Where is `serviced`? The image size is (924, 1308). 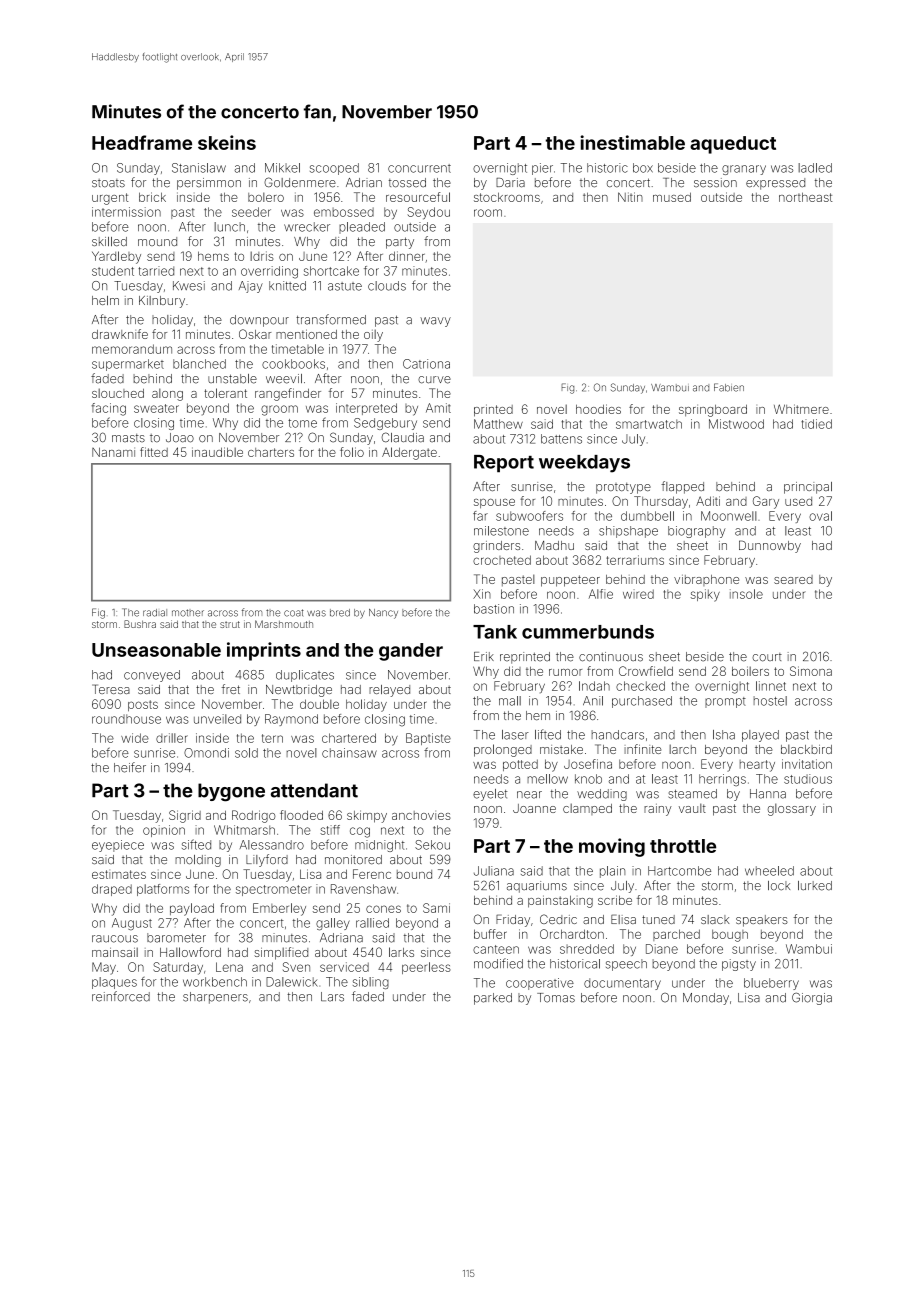 serviced is located at coordinates (344, 967).
